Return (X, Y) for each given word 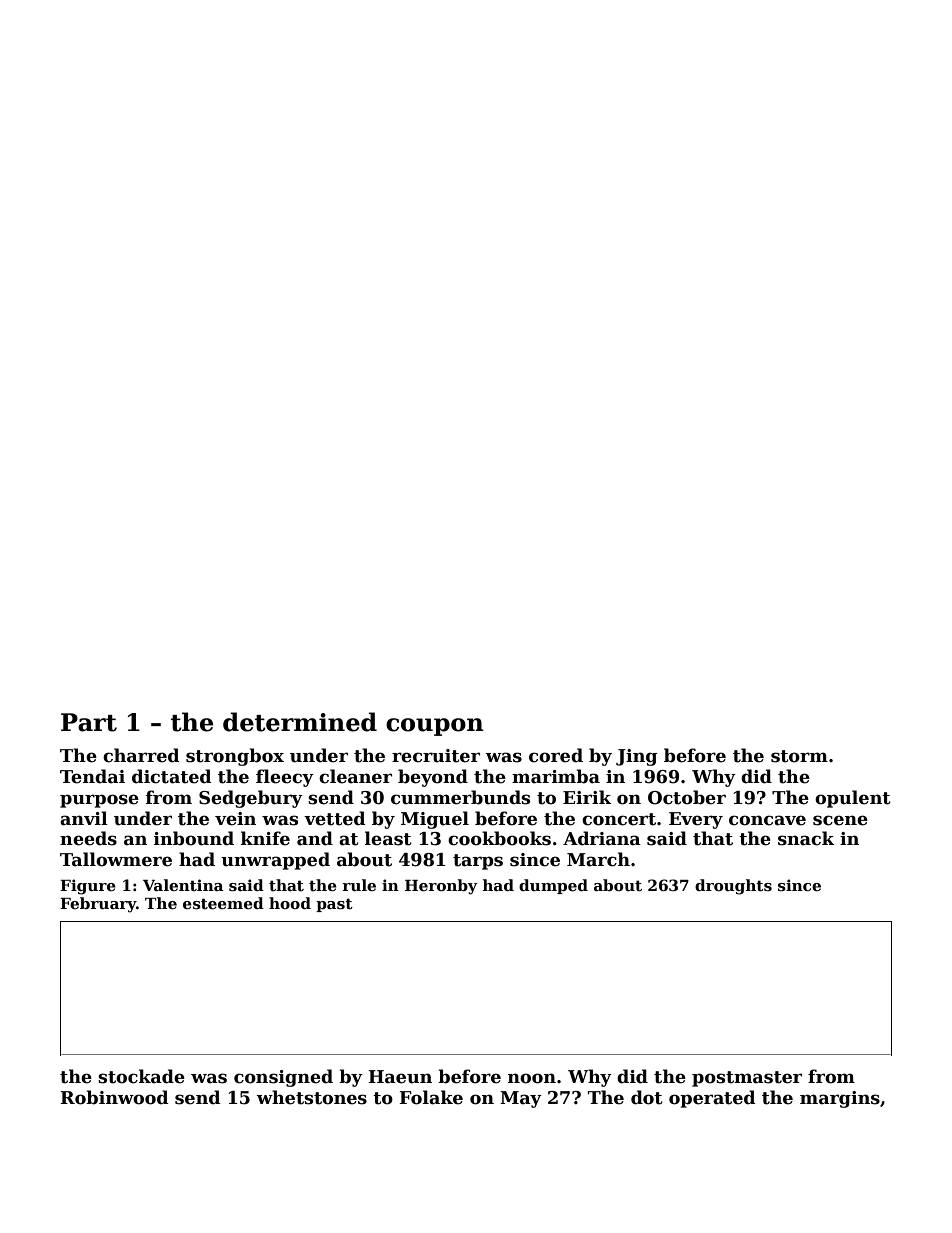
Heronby (441, 887)
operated (712, 1099)
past (334, 905)
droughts (733, 887)
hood (290, 903)
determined (300, 722)
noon (532, 1078)
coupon (435, 727)
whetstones (311, 1097)
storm (799, 756)
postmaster (747, 1079)
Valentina (183, 885)
